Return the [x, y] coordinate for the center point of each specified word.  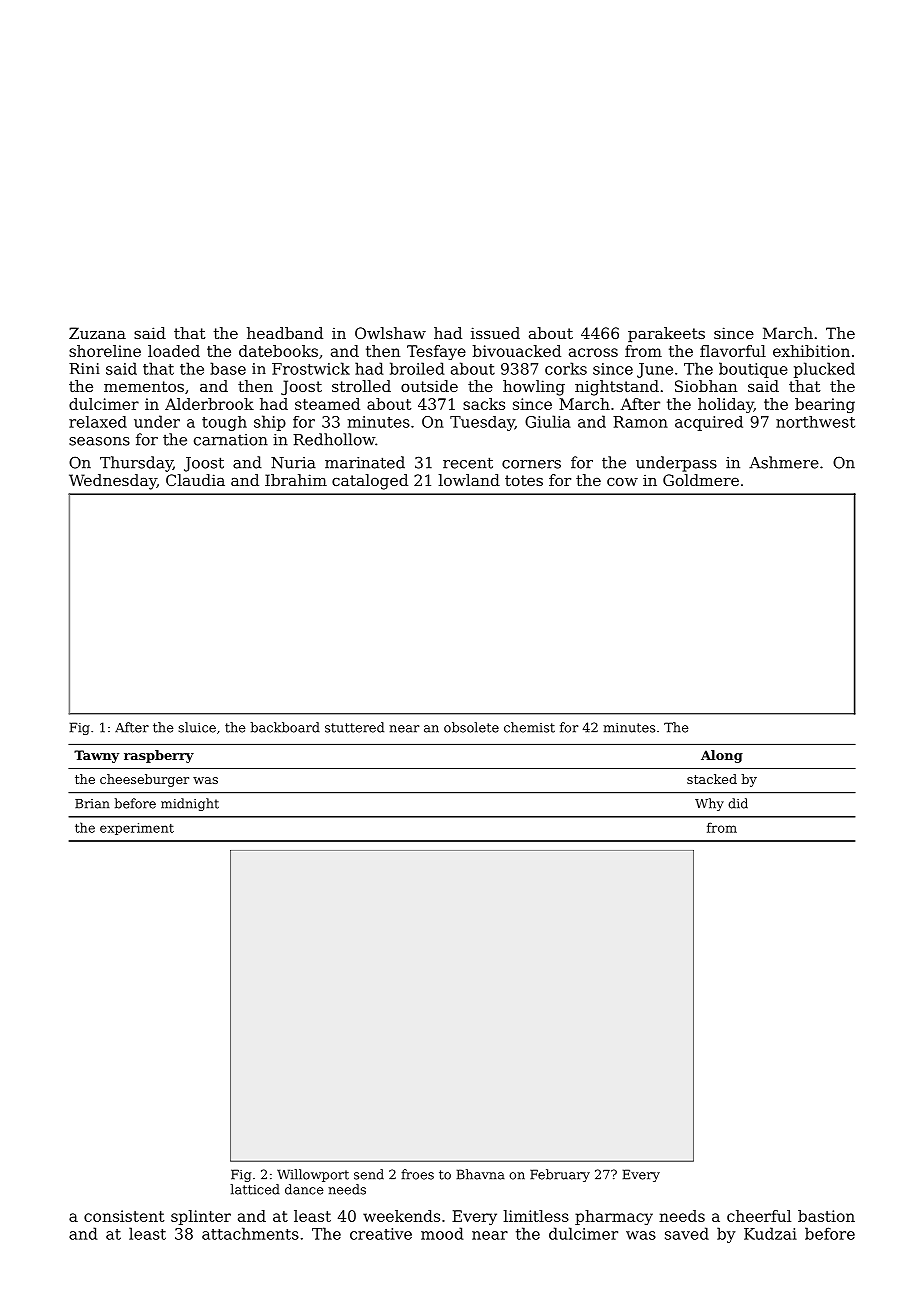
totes [524, 480]
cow [622, 481]
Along [722, 756]
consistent [124, 1216]
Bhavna [481, 1174]
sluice [197, 727]
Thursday [136, 464]
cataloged [370, 482]
